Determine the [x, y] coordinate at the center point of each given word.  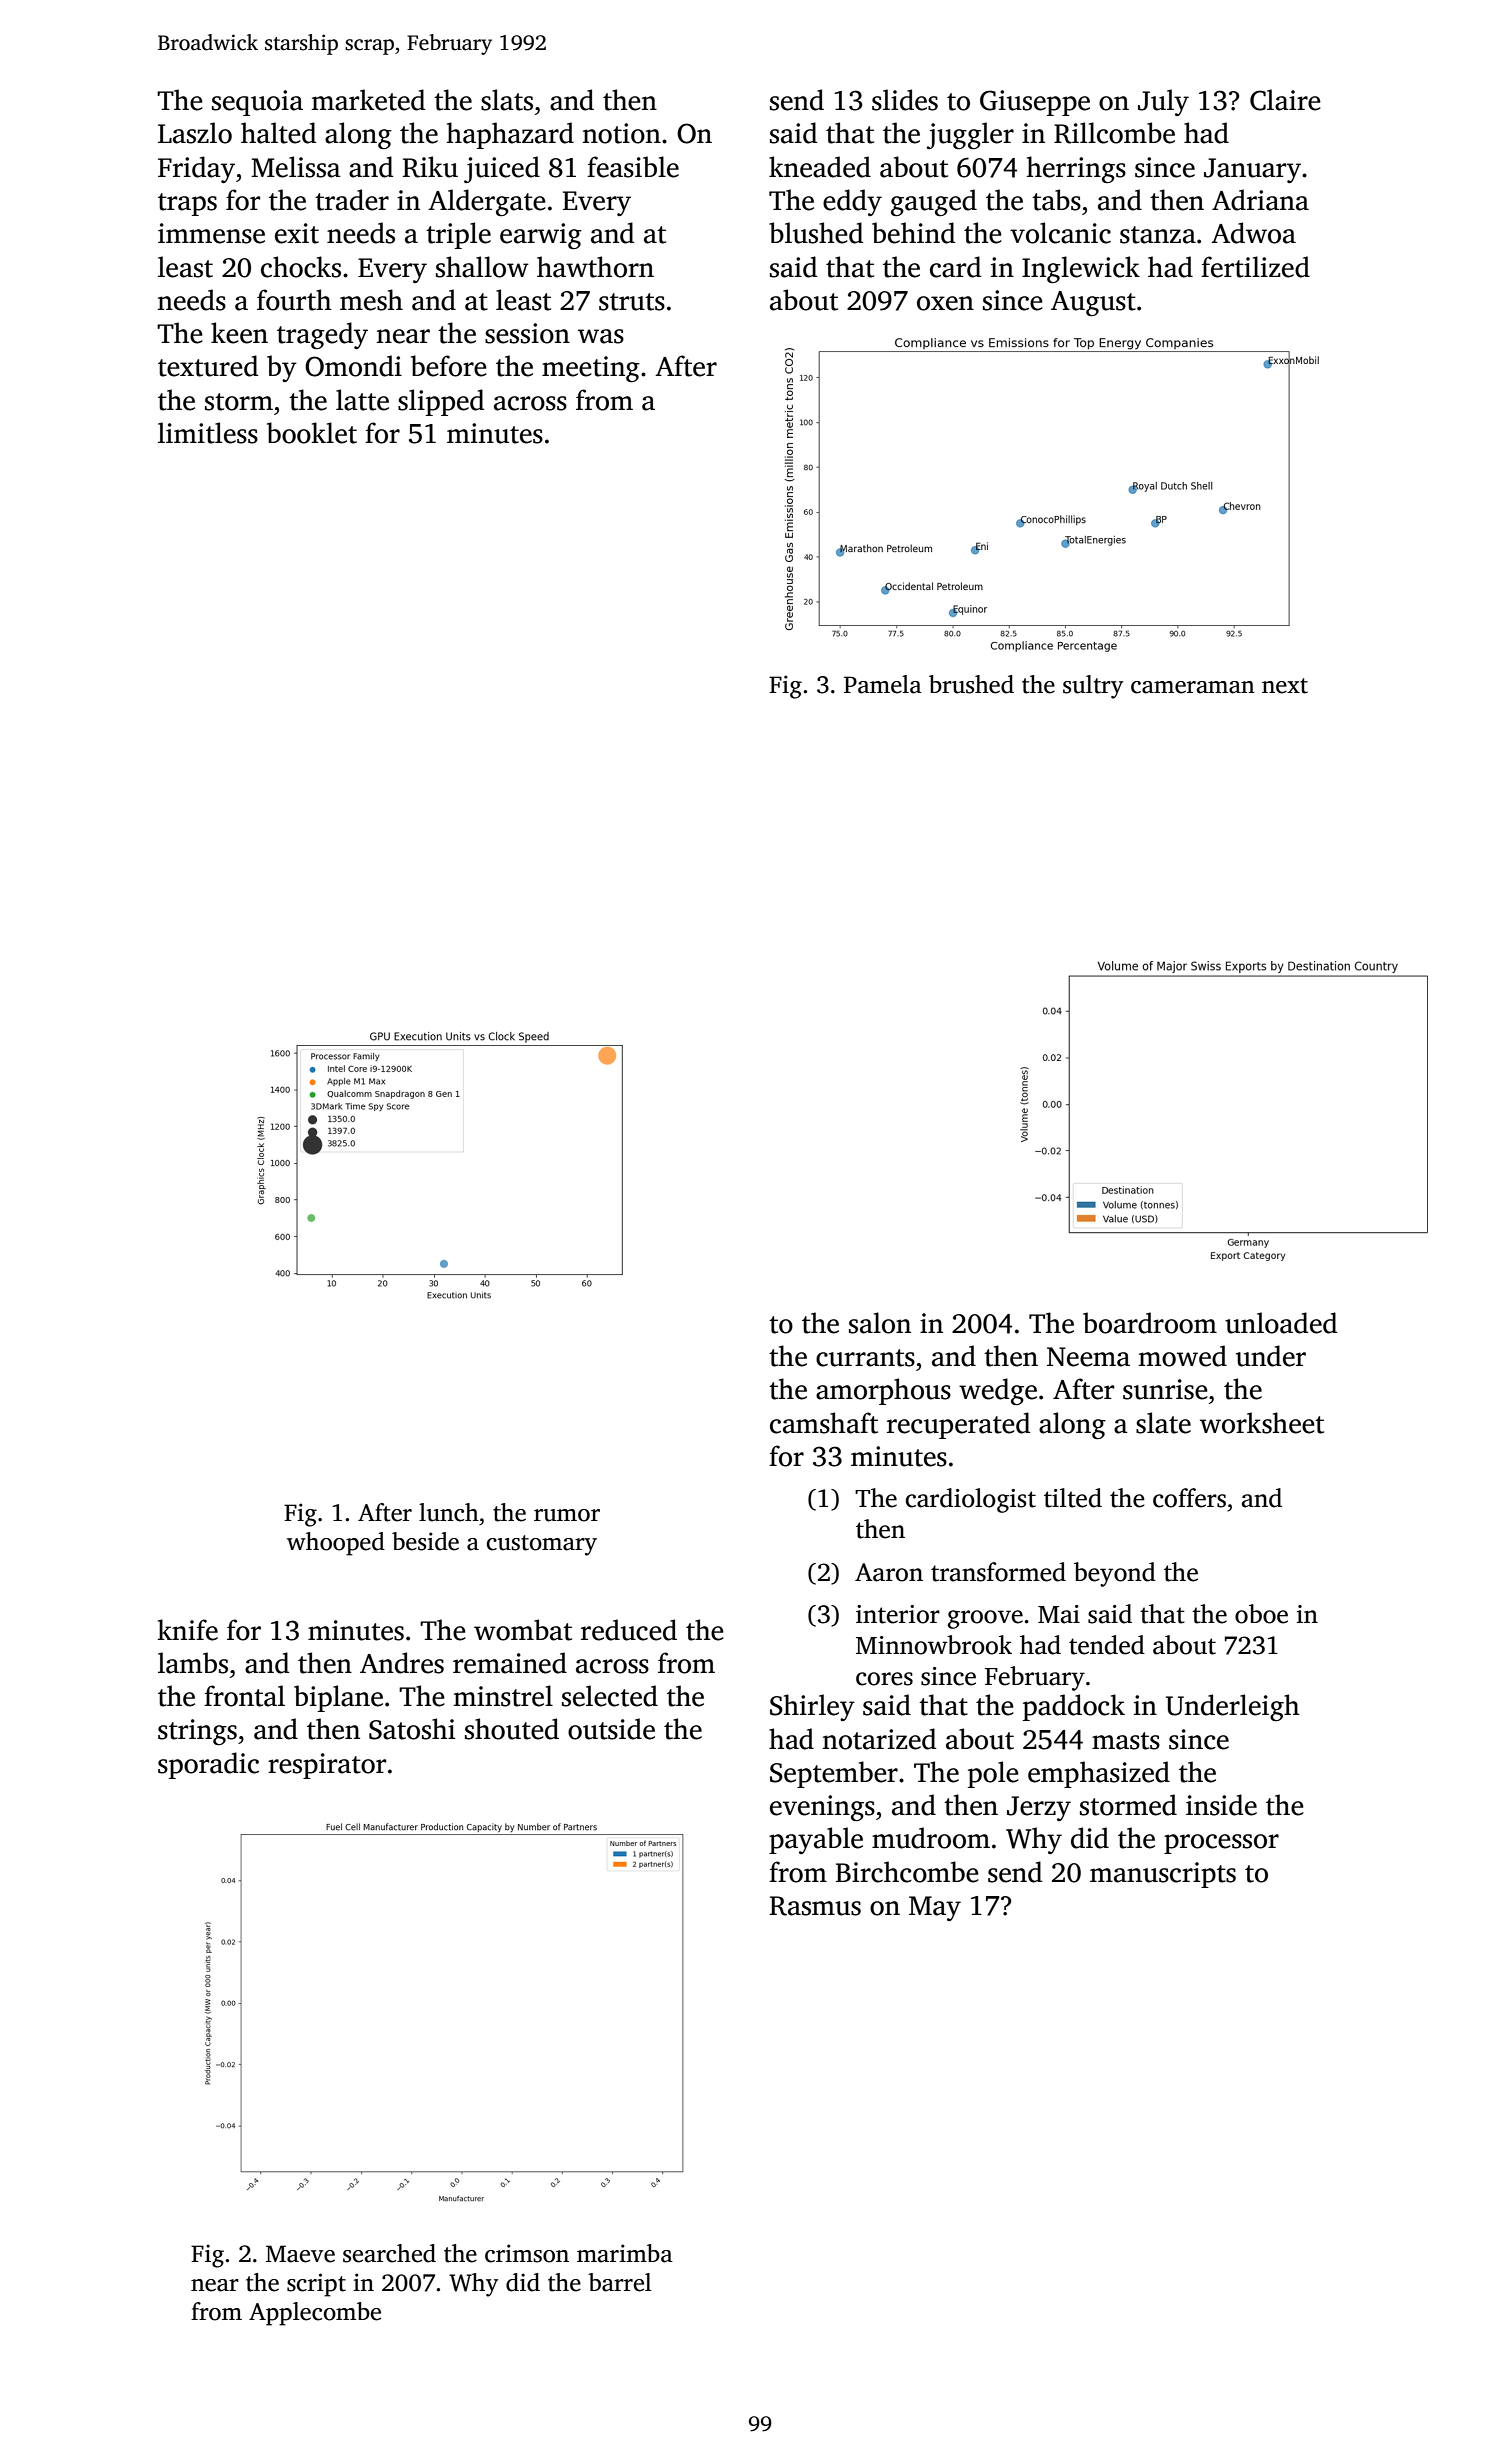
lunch [449, 1512]
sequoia [257, 103]
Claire [1285, 100]
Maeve [300, 2254]
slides [905, 100]
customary [541, 1545]
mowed [1183, 1356]
